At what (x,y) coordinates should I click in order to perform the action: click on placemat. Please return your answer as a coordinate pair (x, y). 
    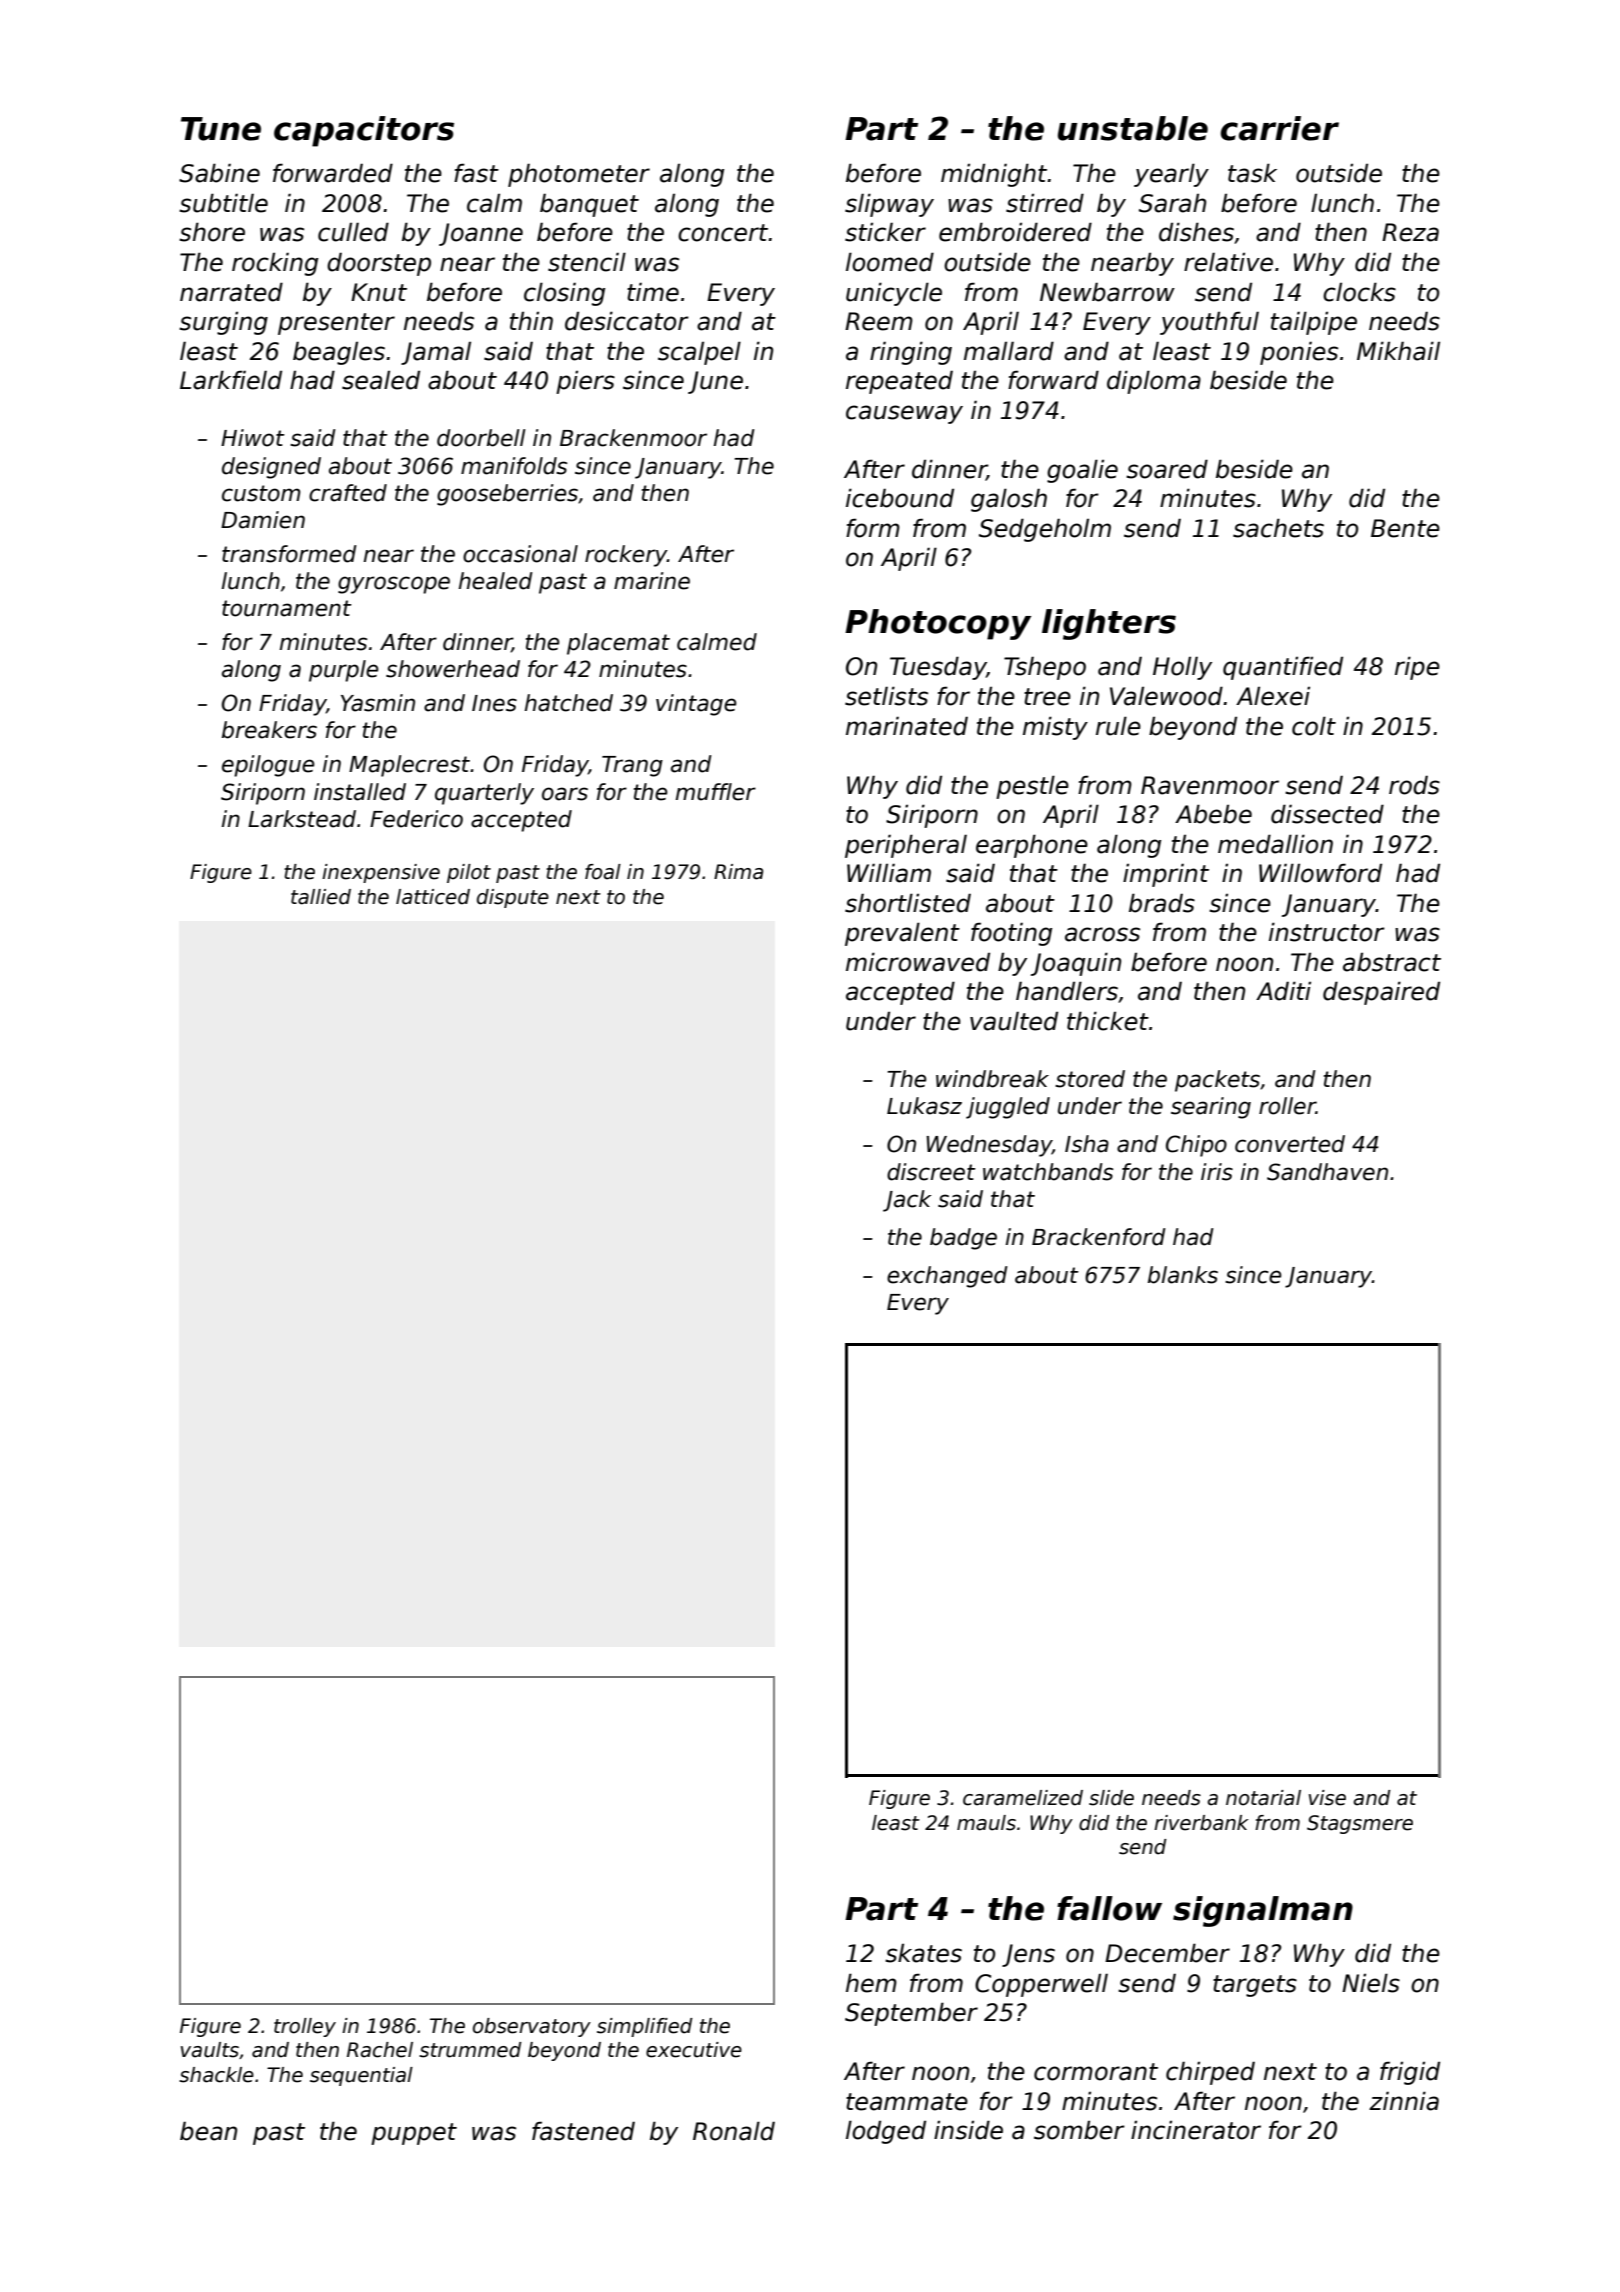
    Looking at the image, I should click on (618, 644).
